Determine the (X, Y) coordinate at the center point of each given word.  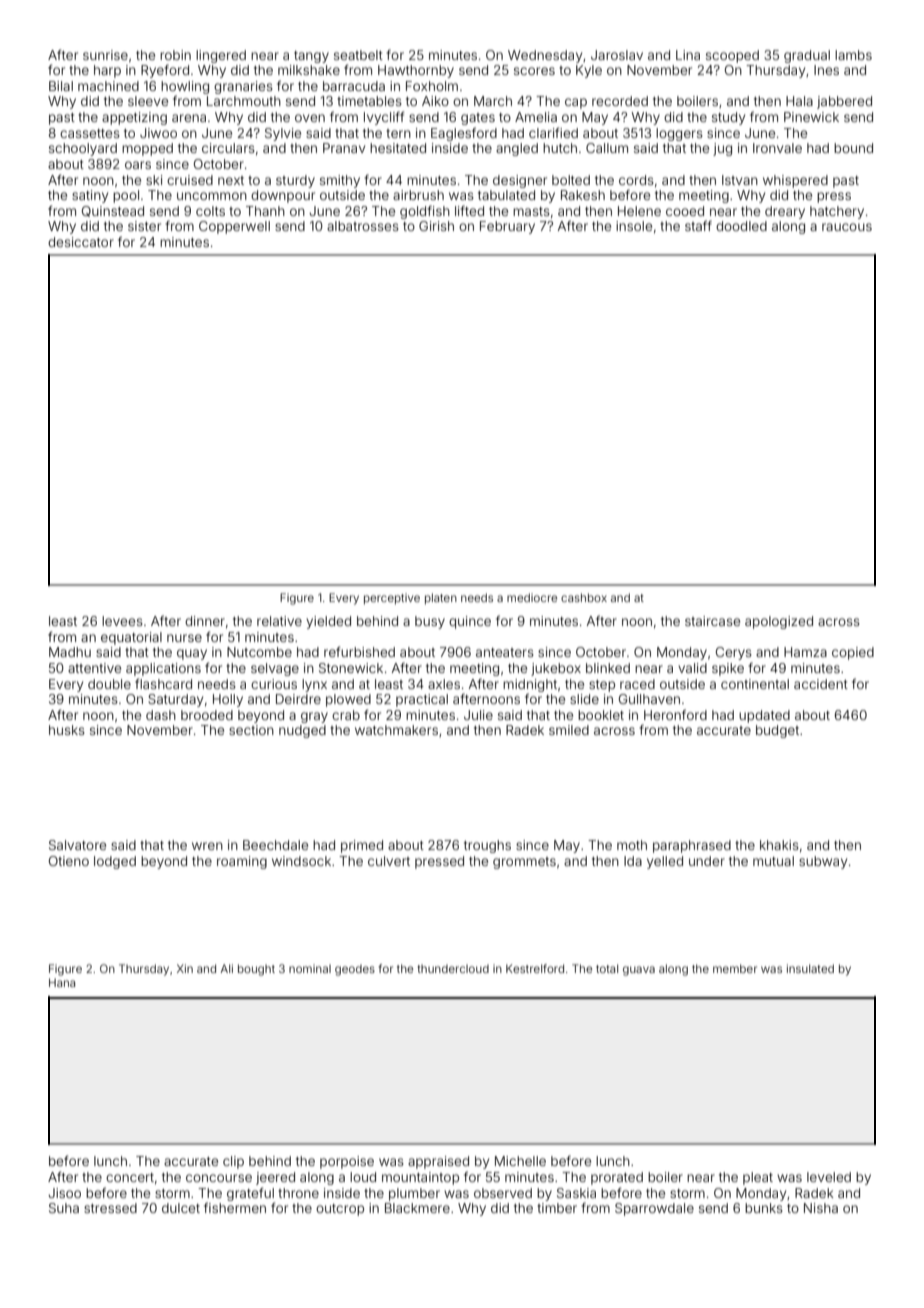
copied (853, 653)
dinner (205, 621)
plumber (414, 1194)
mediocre (532, 597)
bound (853, 148)
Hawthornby (416, 71)
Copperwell (234, 227)
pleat (758, 1178)
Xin (185, 968)
